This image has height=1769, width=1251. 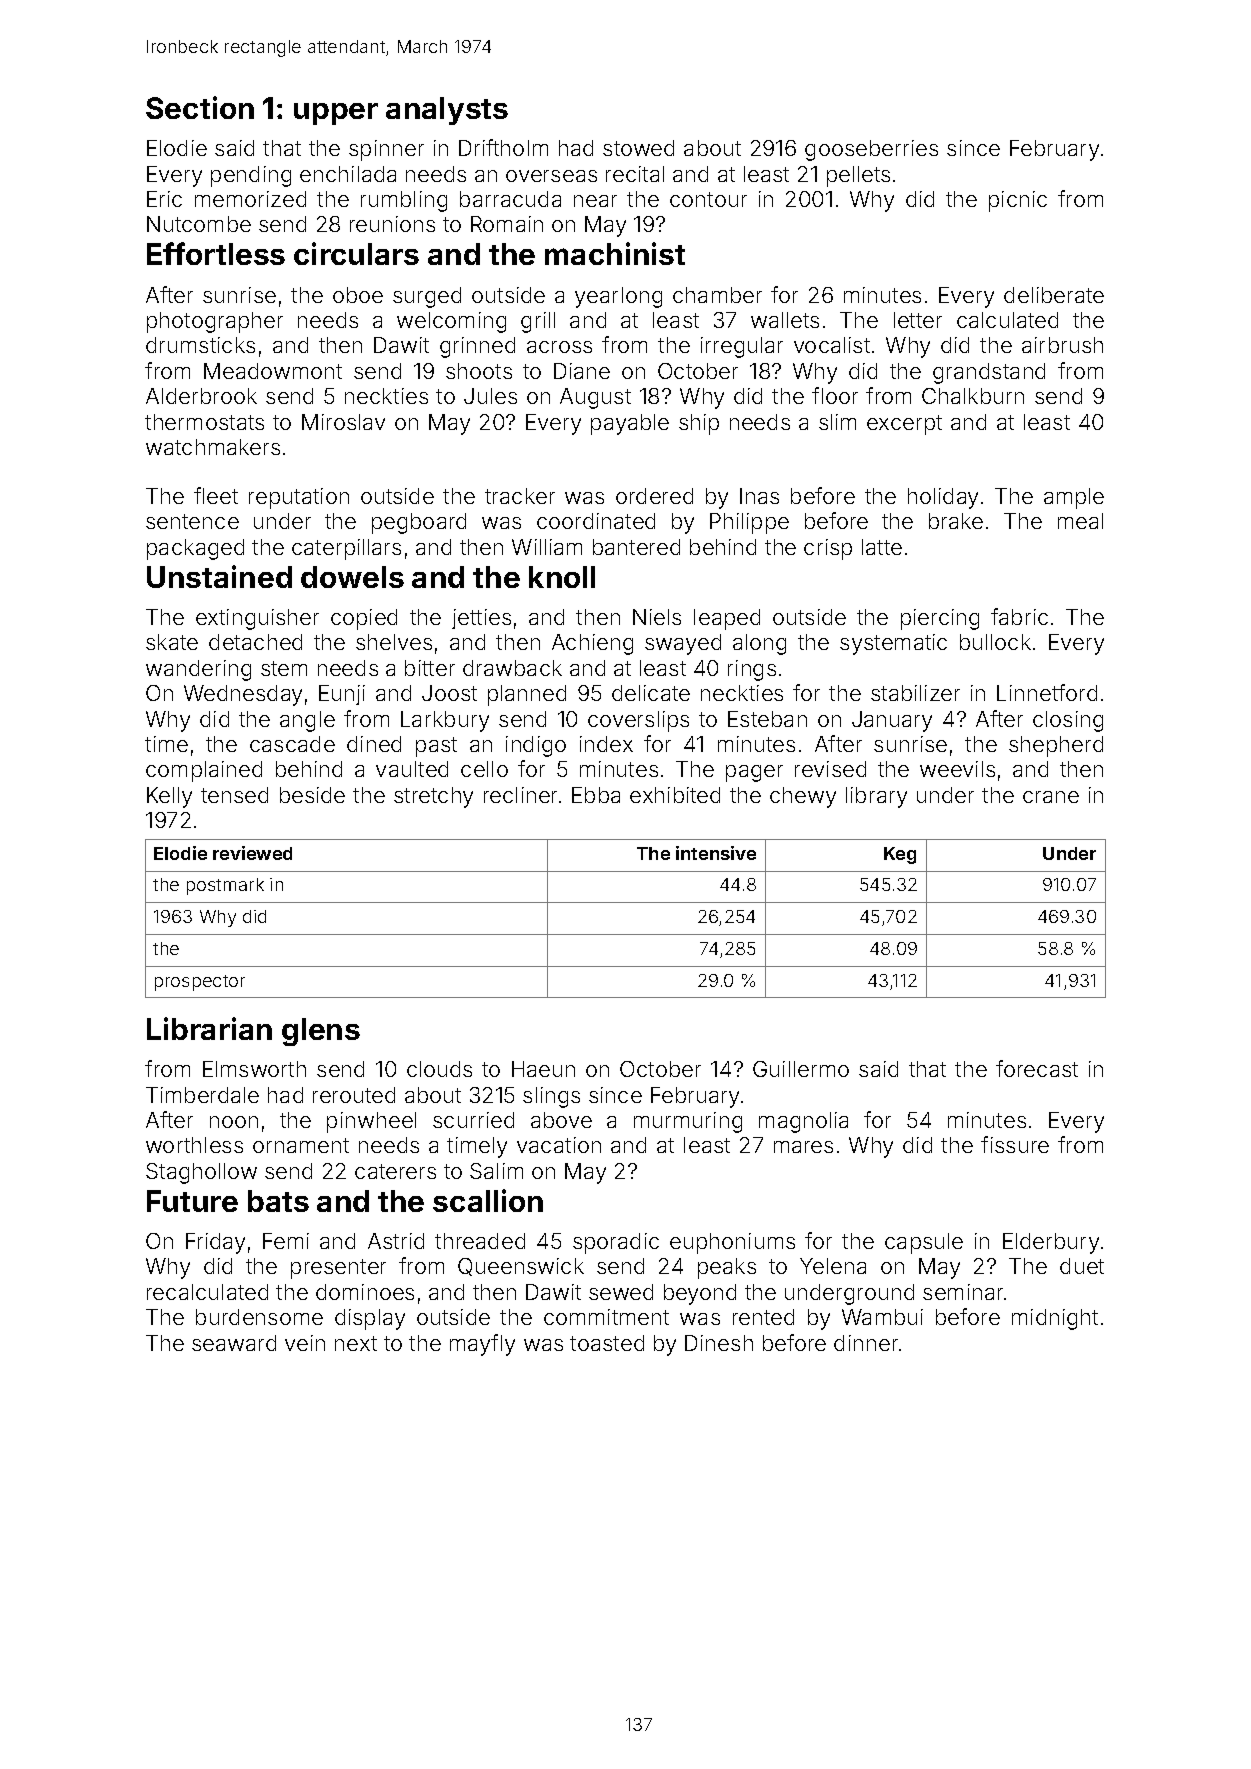 What do you see at coordinates (1037, 1068) in the image?
I see `forecast` at bounding box center [1037, 1068].
